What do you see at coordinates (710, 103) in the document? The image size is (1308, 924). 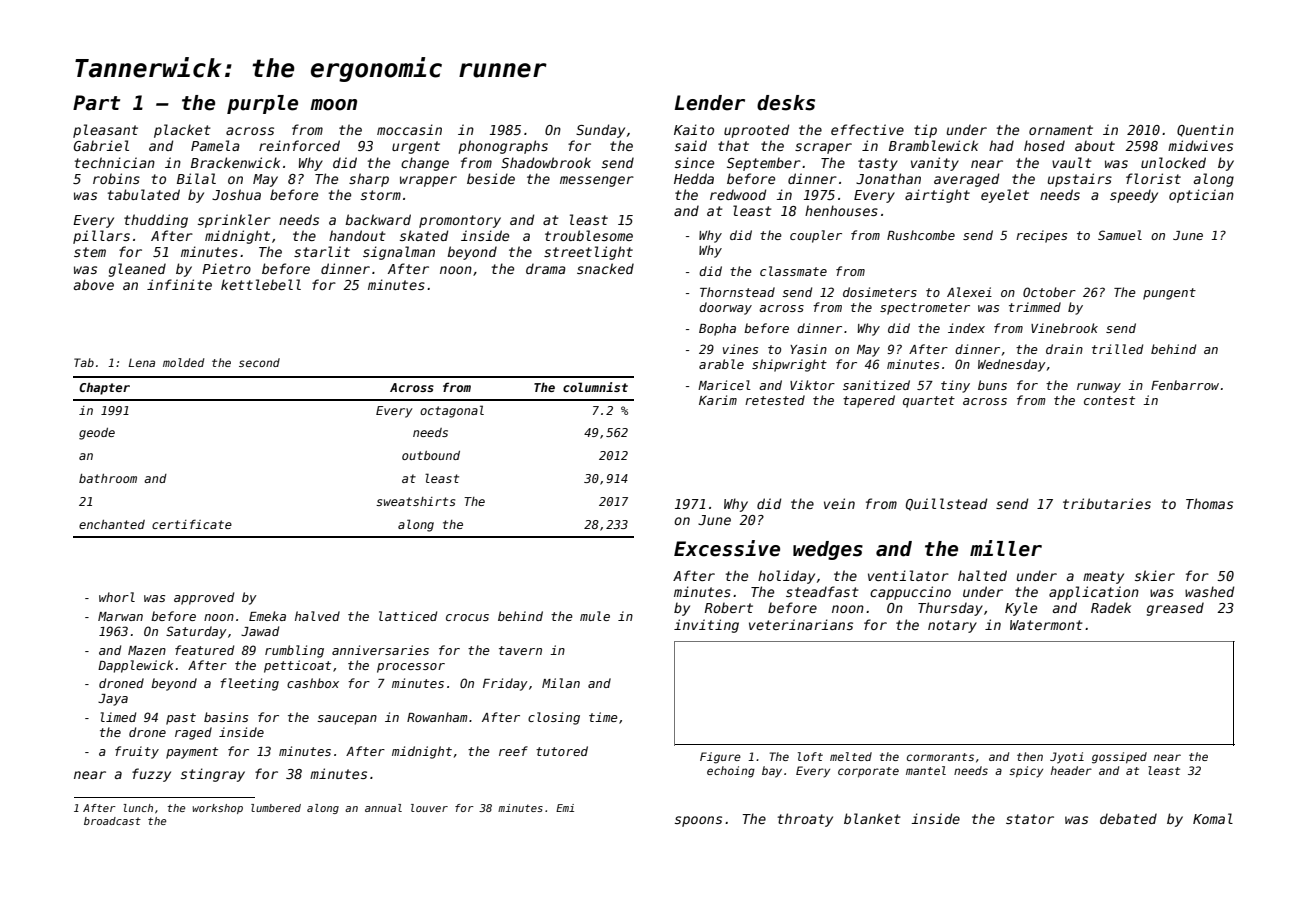 I see `Lender` at bounding box center [710, 103].
